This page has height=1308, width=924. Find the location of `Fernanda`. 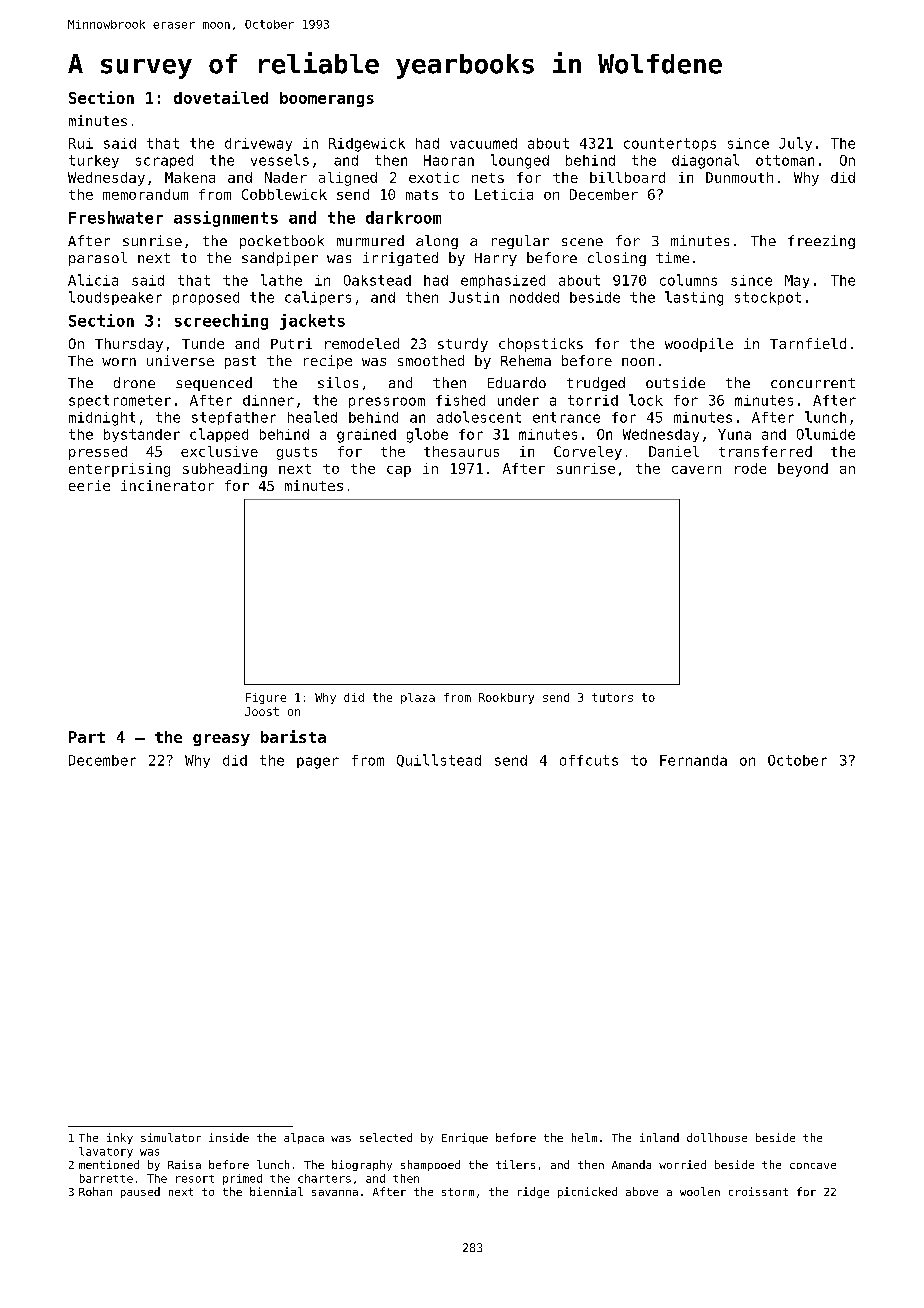

Fernanda is located at coordinates (693, 760).
